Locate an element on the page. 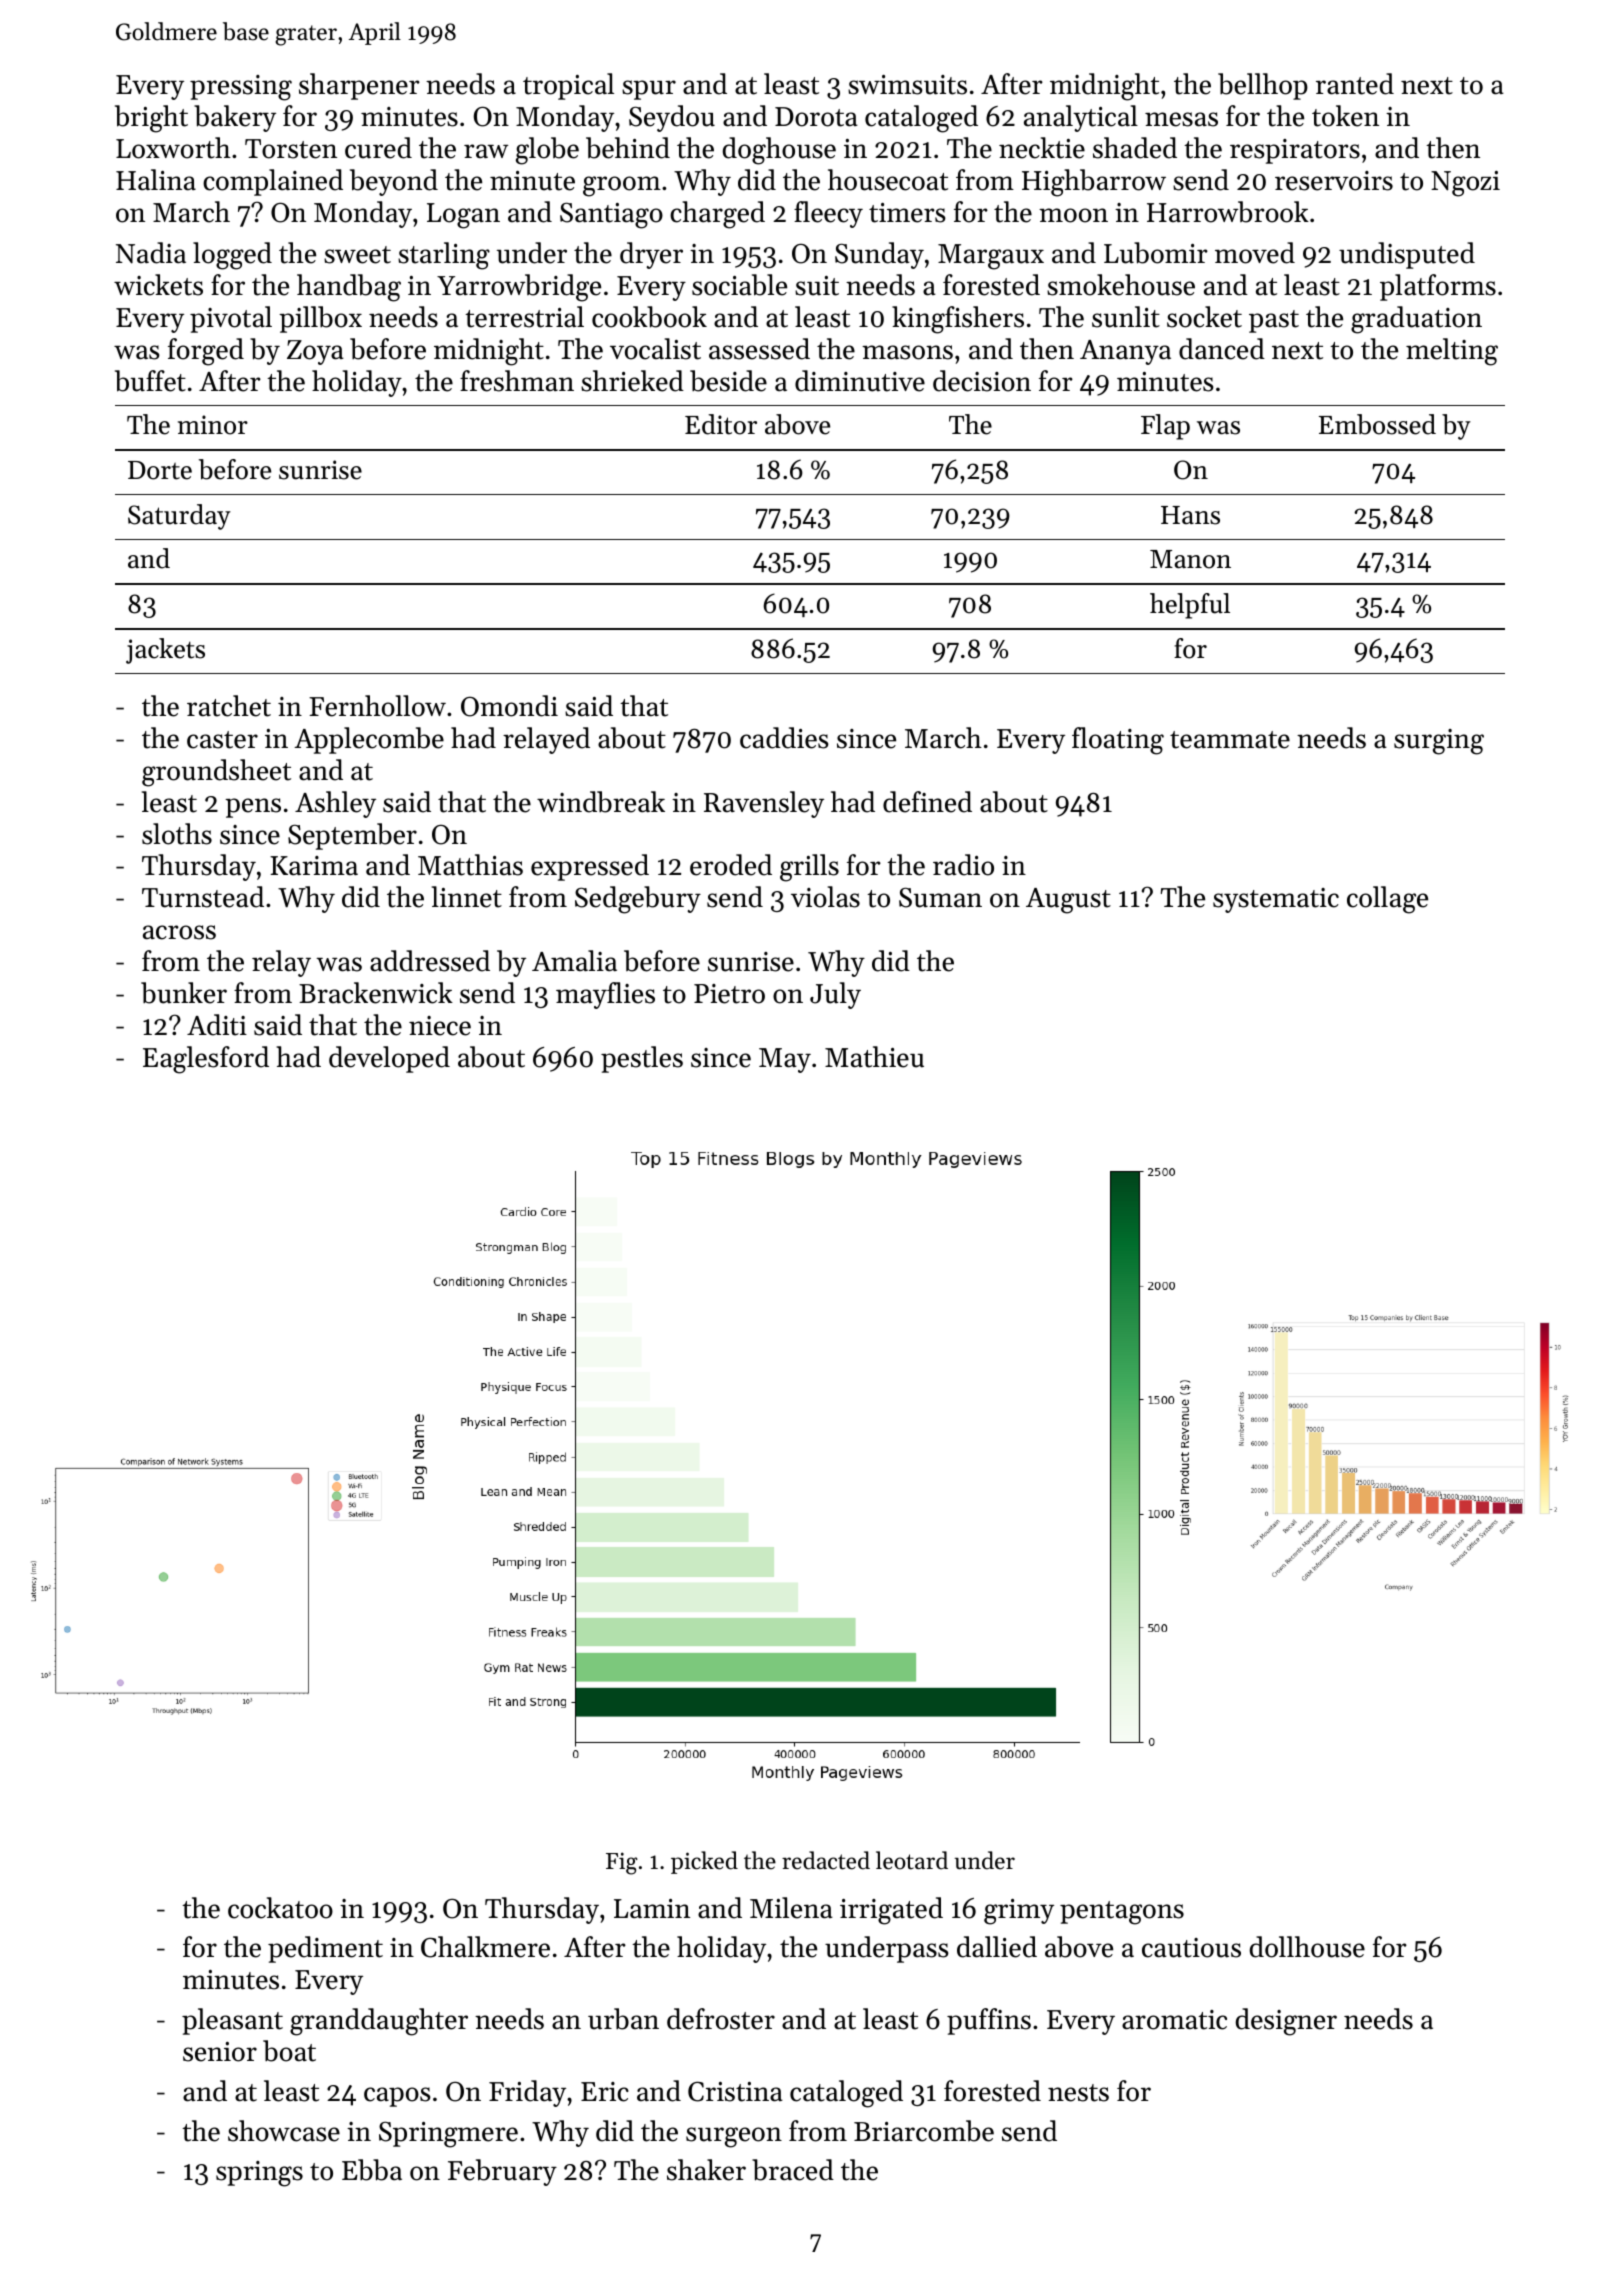 The height and width of the image is (2292, 1620). dollhouse is located at coordinates (1307, 1947).
